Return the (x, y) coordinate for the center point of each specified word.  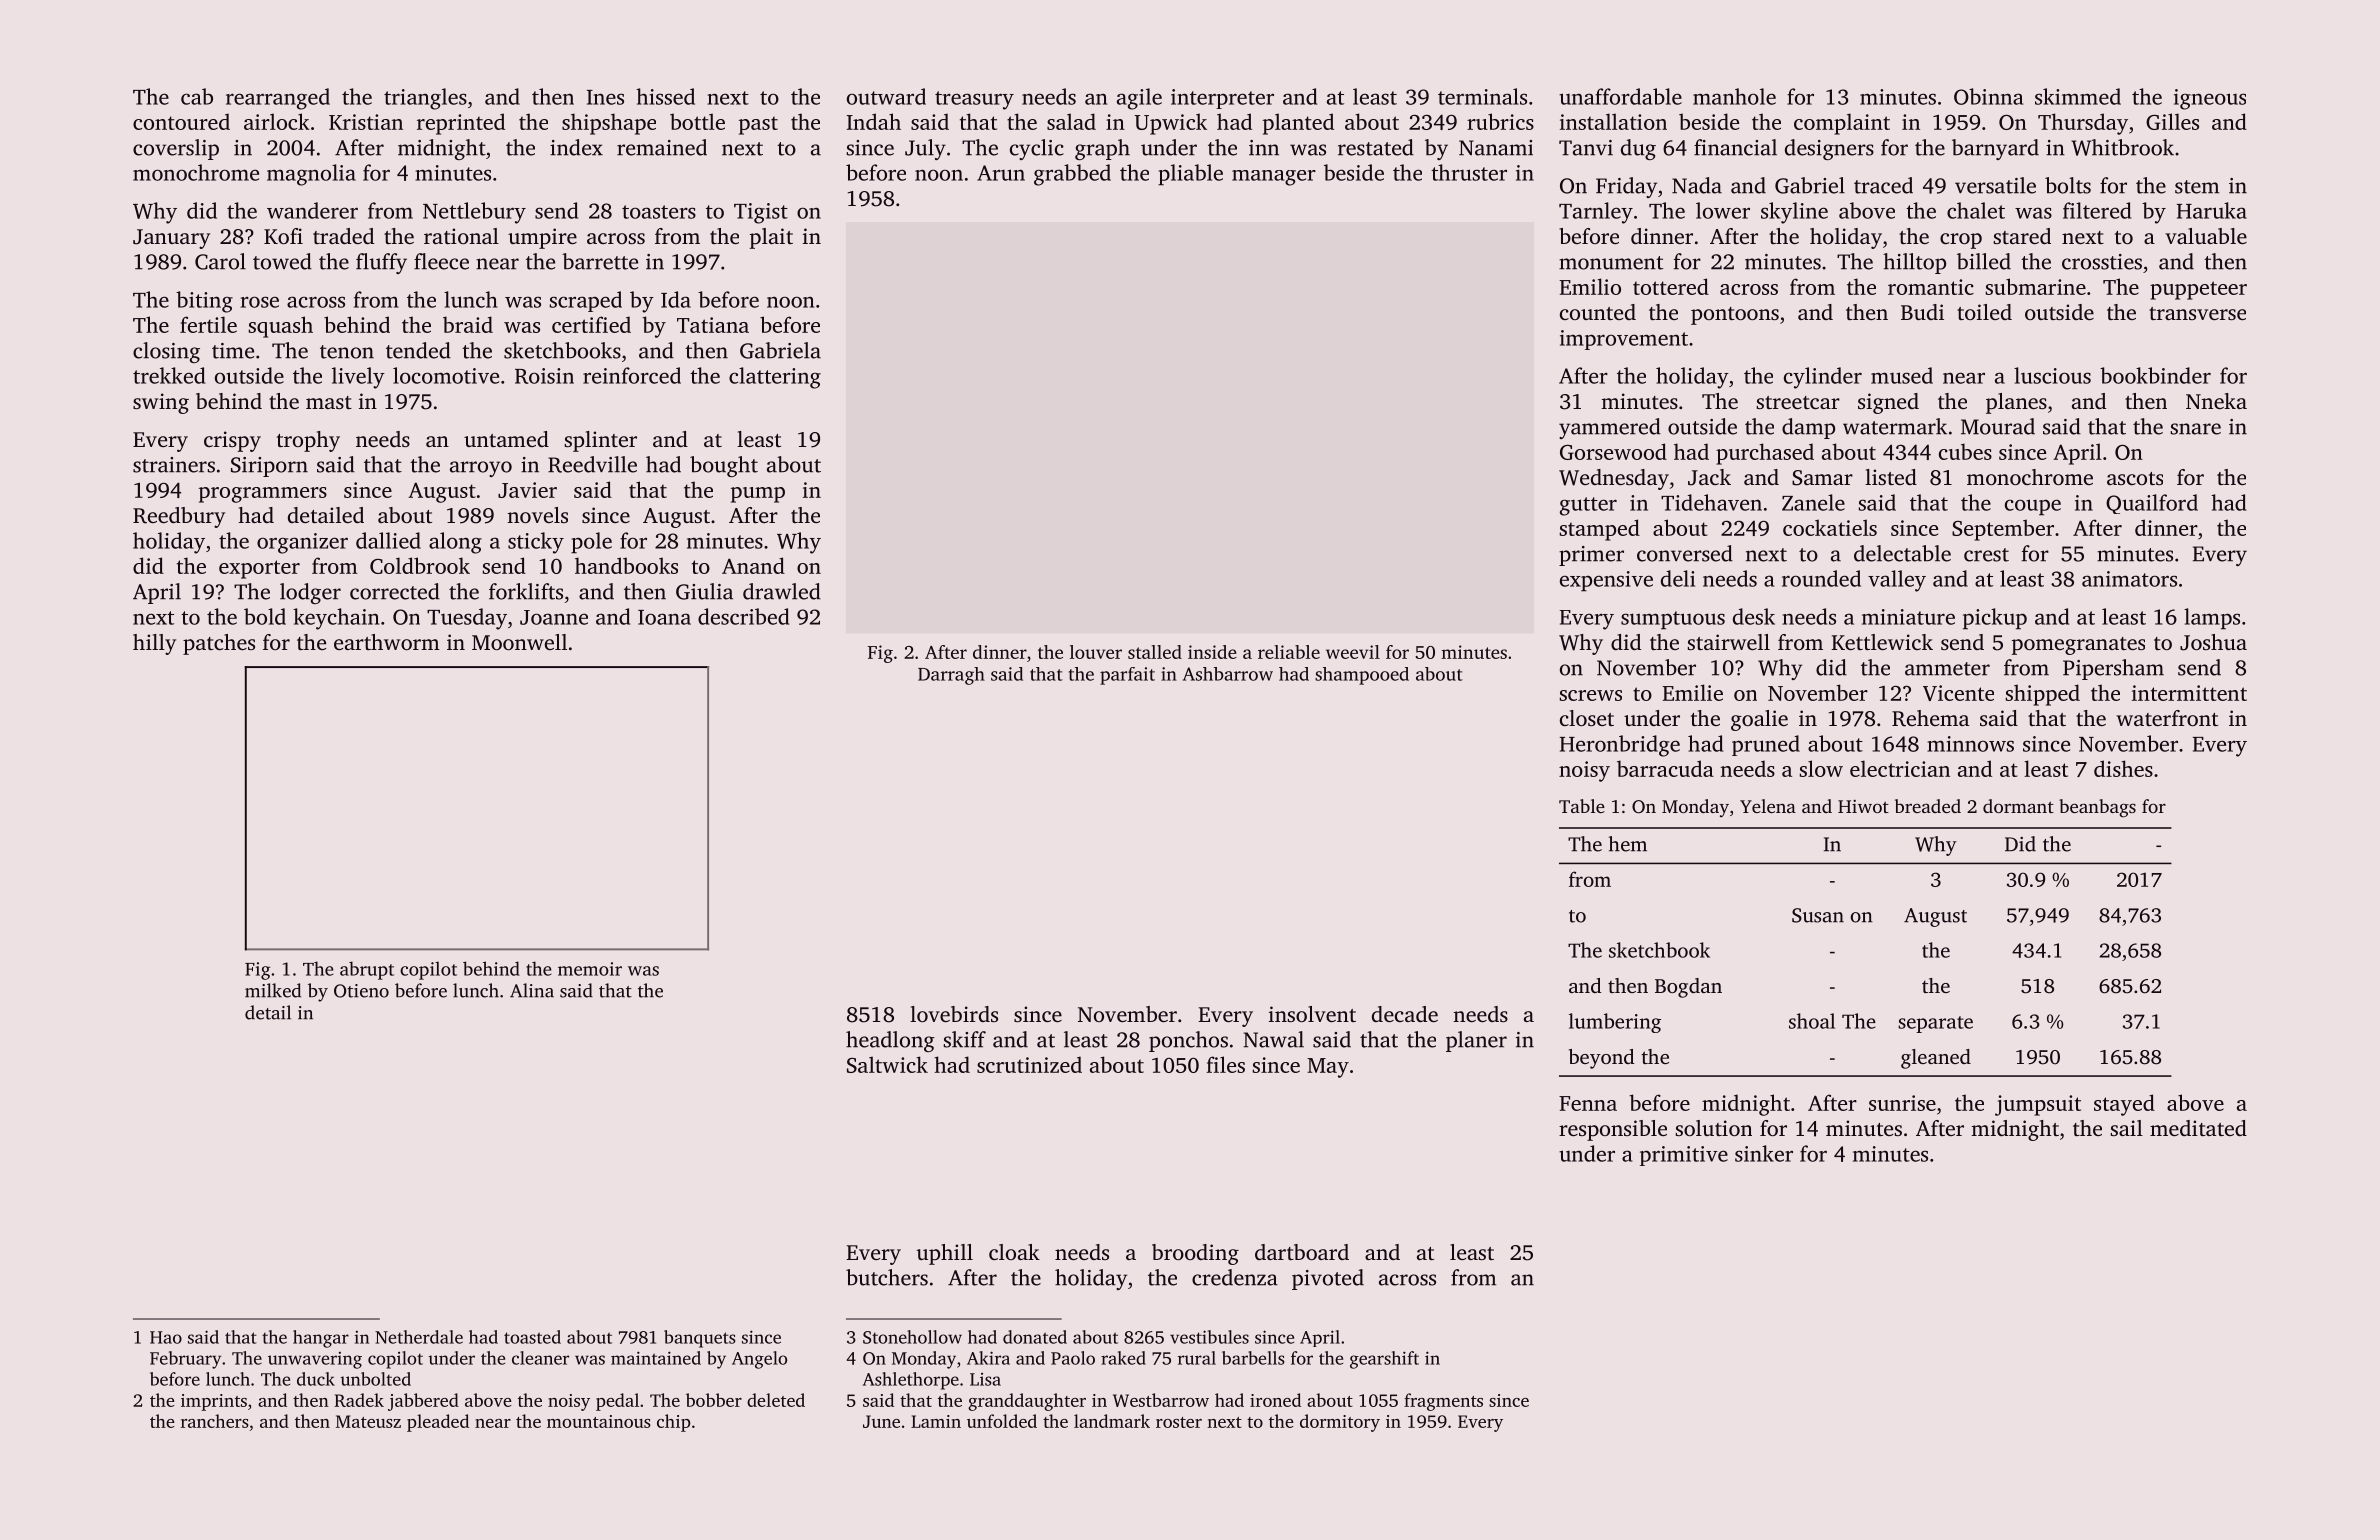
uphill (945, 1254)
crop (1961, 241)
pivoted (1328, 1279)
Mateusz (368, 1421)
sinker (1764, 1153)
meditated (2198, 1128)
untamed (506, 439)
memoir (590, 969)
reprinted (461, 124)
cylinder (1823, 378)
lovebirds (954, 1014)
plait (771, 238)
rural (1197, 1358)
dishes (2123, 768)
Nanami (1496, 148)
